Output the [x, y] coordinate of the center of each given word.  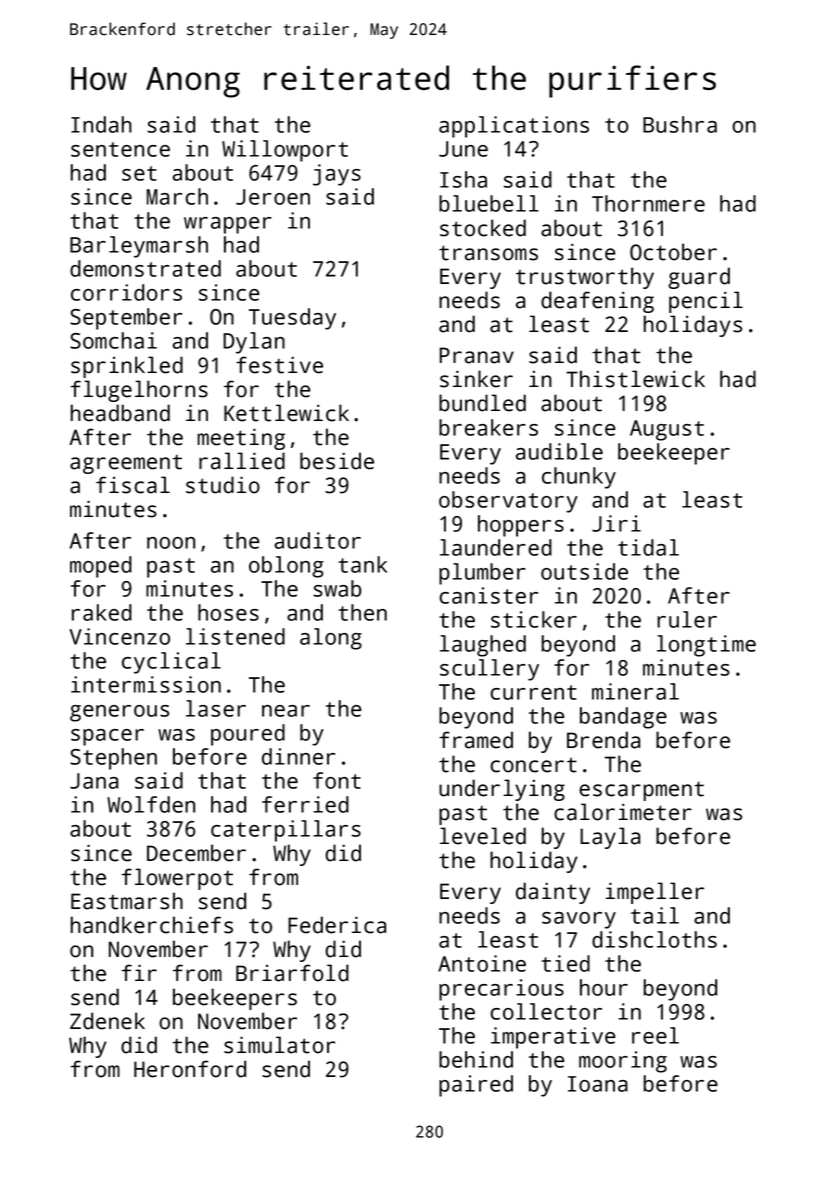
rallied [242, 461]
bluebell [489, 203]
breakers [488, 427]
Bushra [680, 124]
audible [559, 451]
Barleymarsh [139, 247]
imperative [553, 1038]
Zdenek [107, 1021]
